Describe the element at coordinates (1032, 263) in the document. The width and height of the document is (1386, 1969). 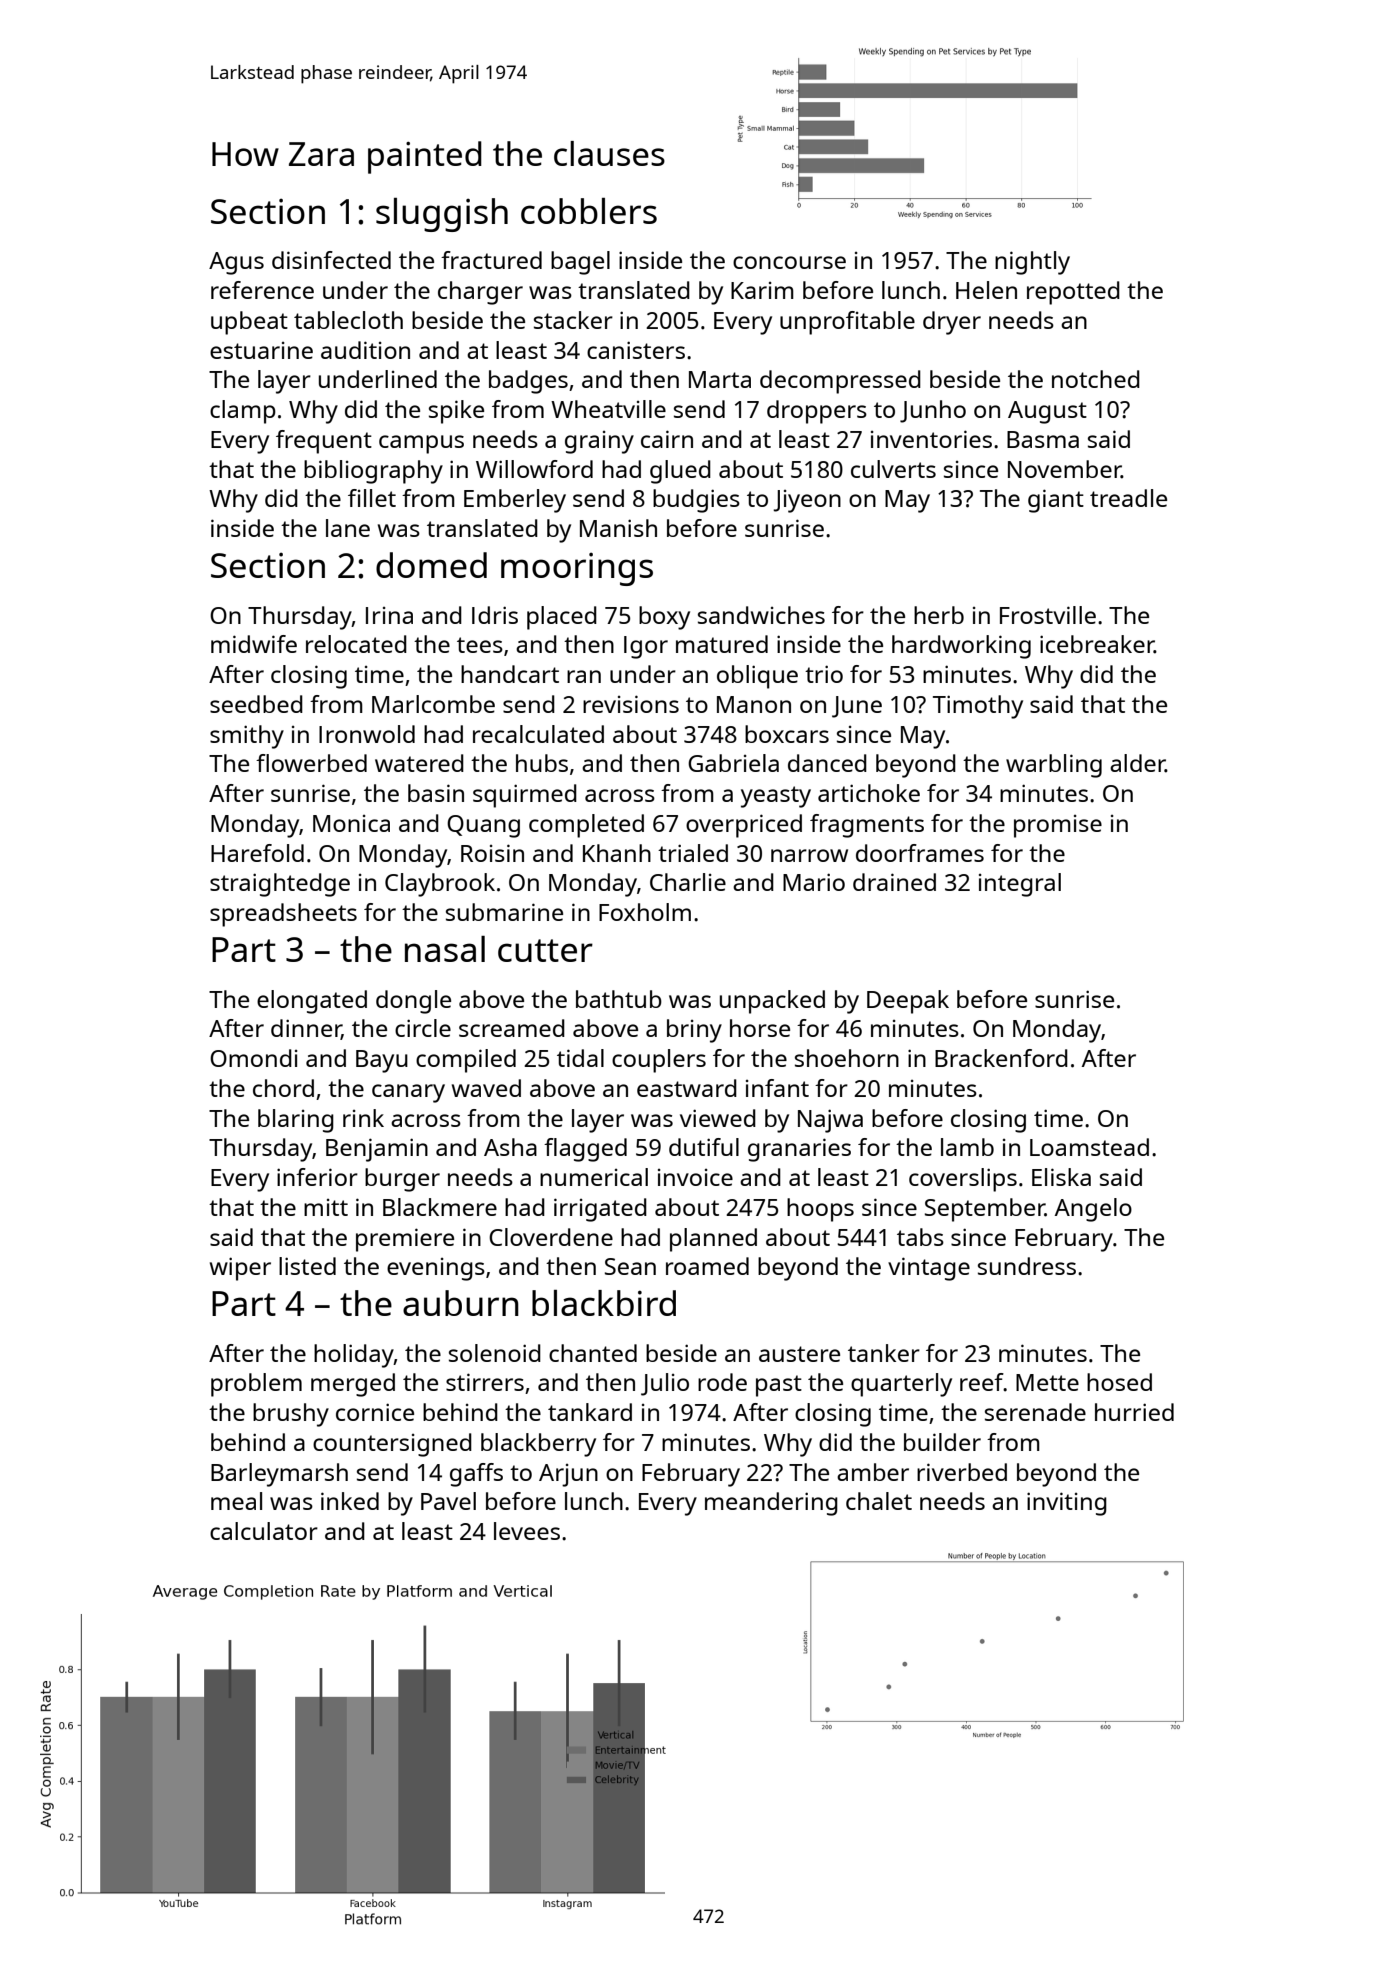
I see `nightly` at that location.
